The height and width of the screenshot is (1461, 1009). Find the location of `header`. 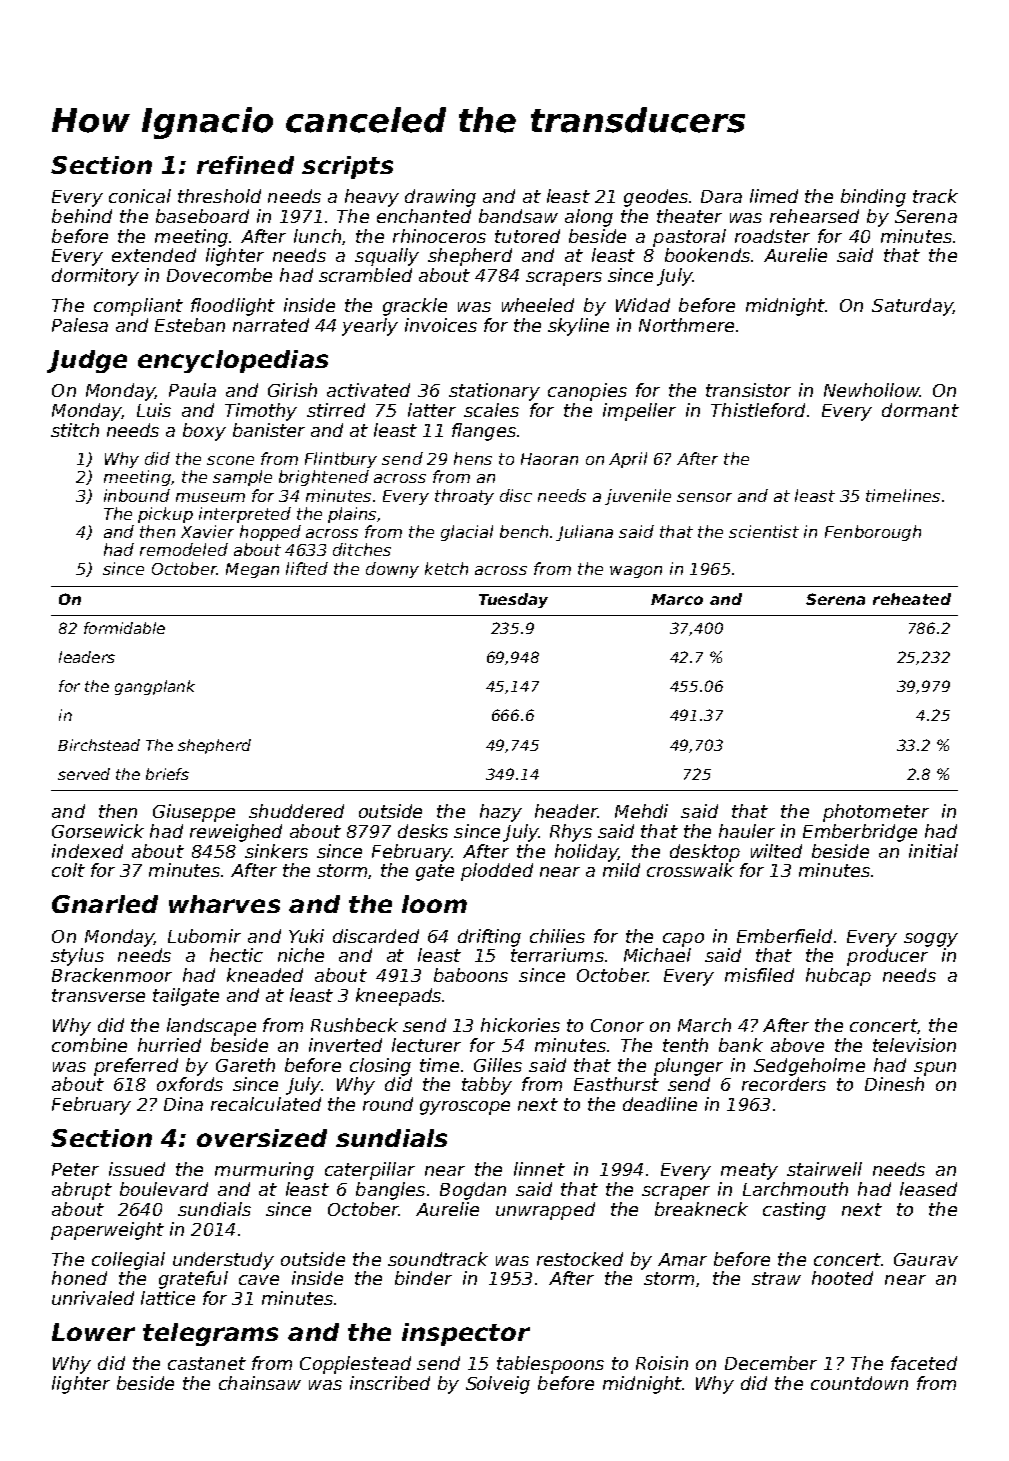

header is located at coordinates (566, 811).
